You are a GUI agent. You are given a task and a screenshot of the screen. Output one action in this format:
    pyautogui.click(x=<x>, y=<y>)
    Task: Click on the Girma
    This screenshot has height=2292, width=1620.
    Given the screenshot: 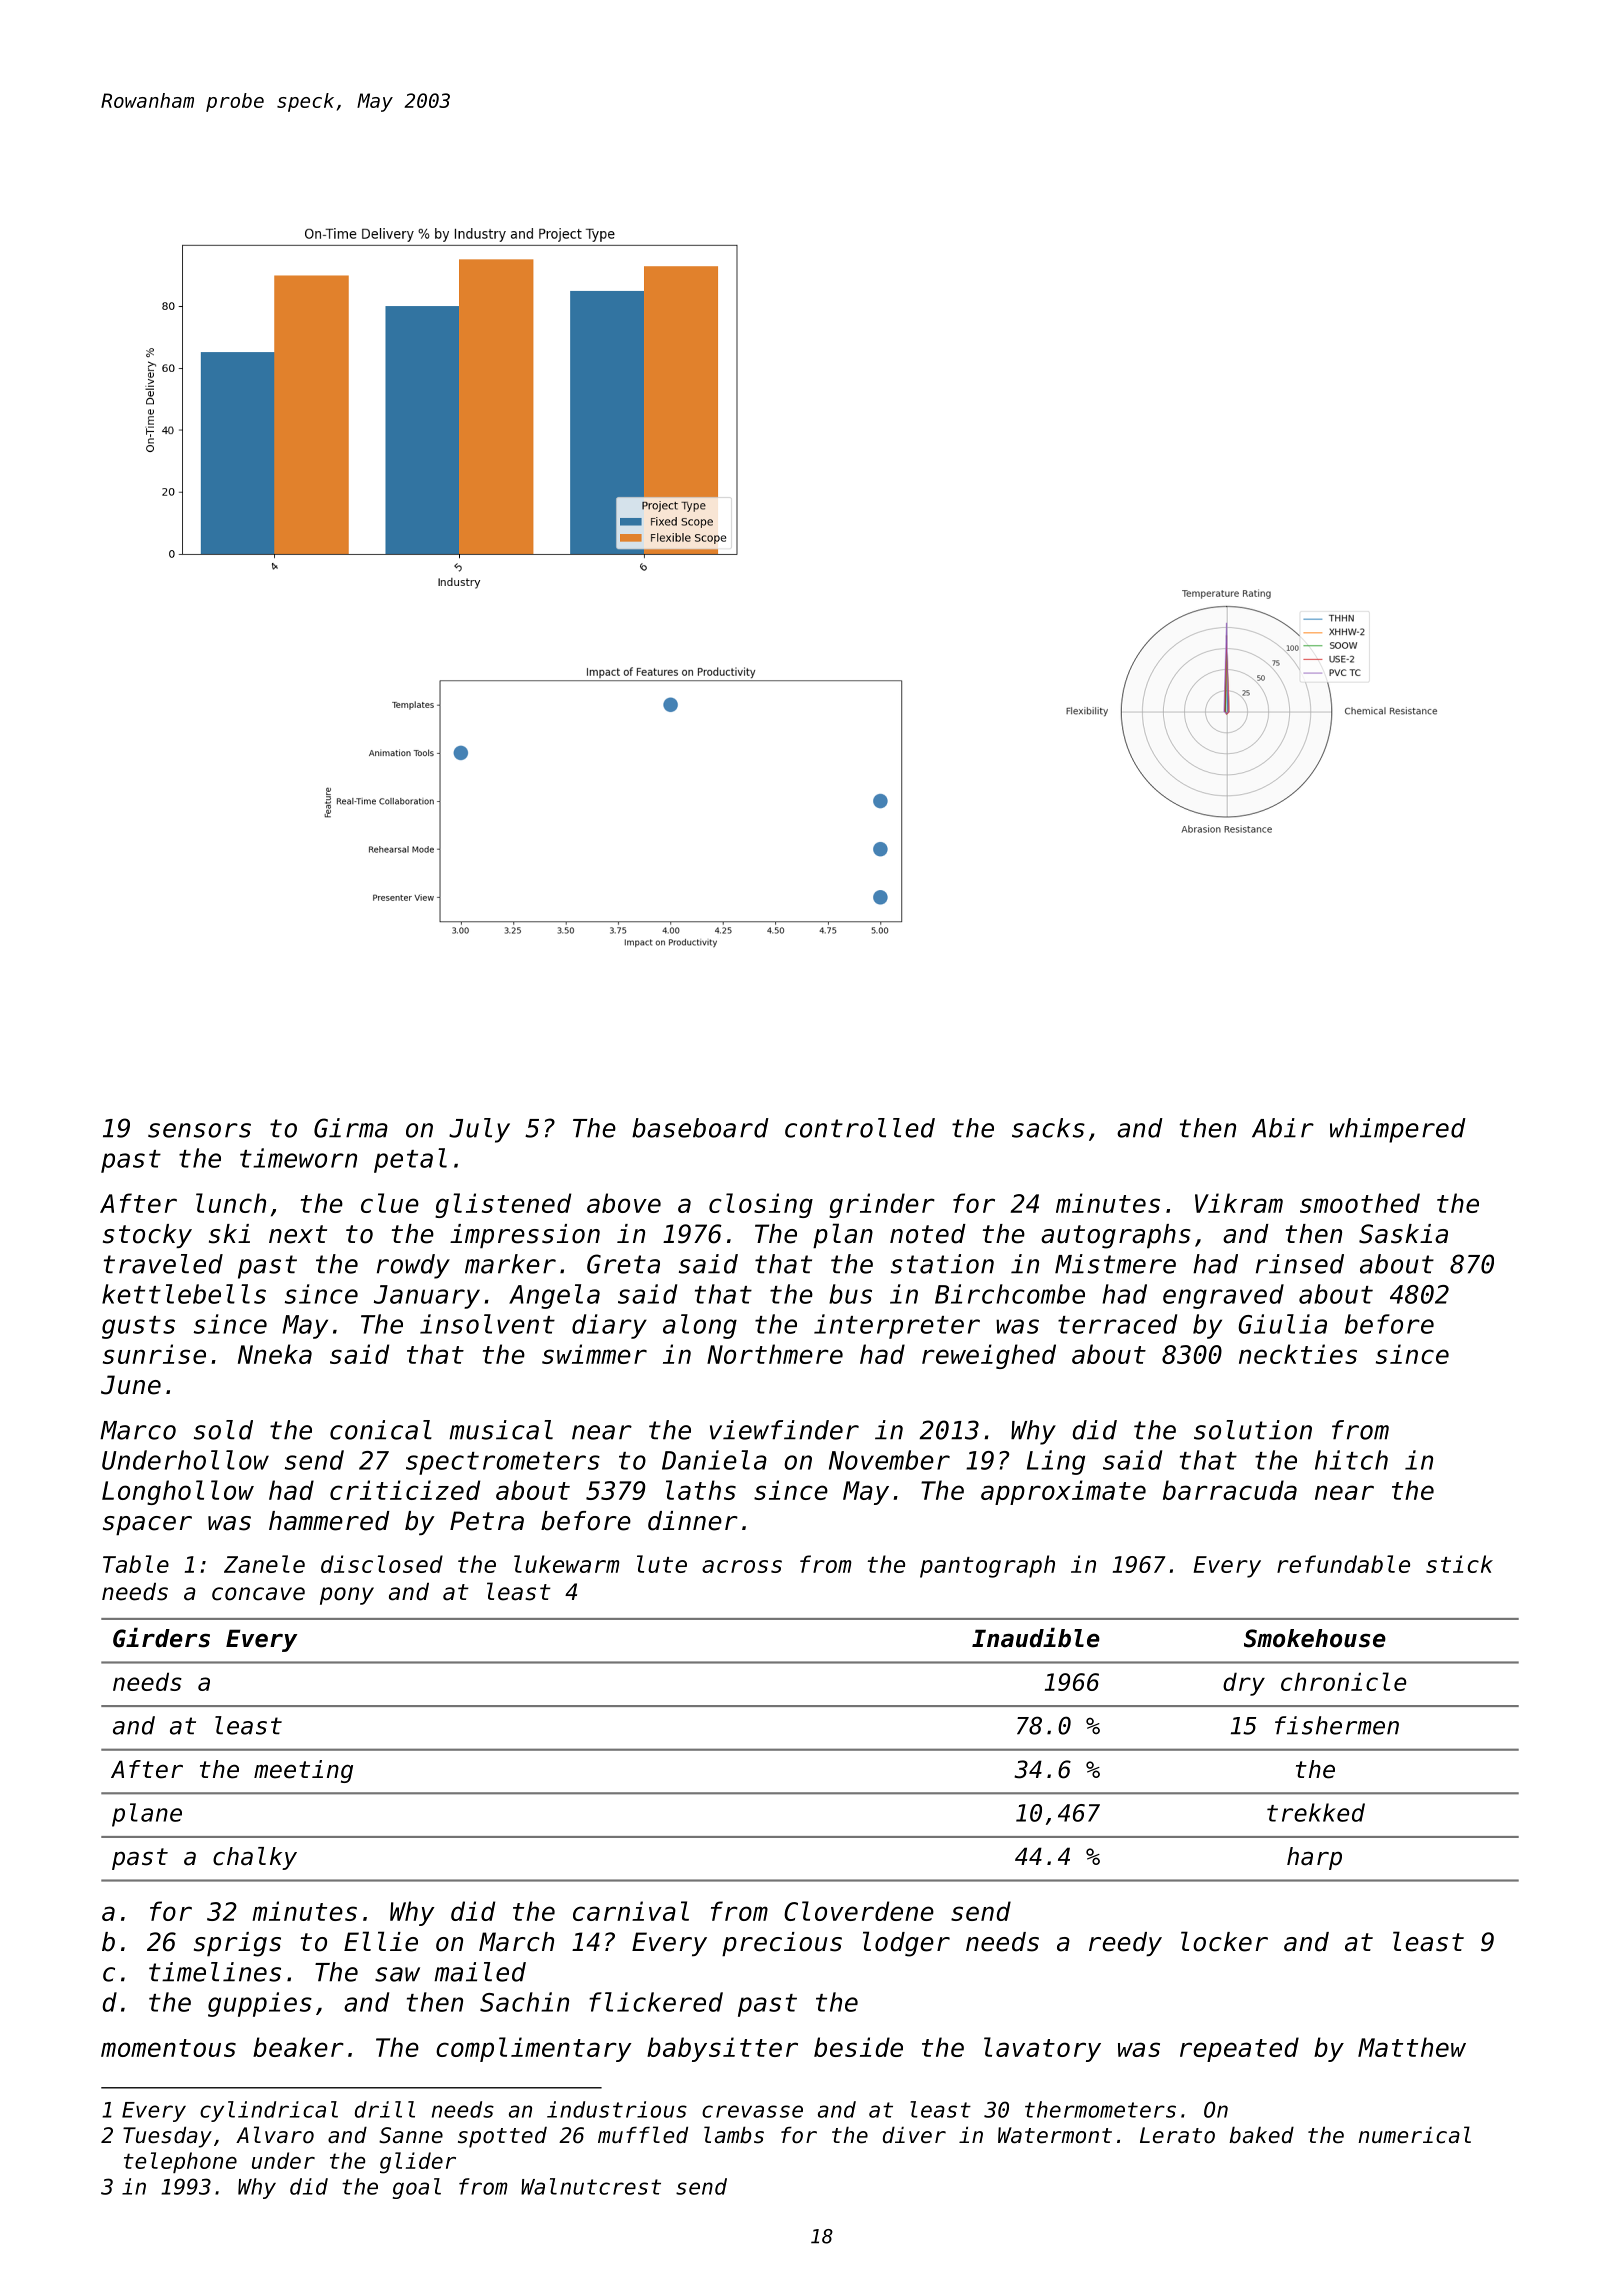 What is the action you would take?
    pyautogui.click(x=351, y=1128)
